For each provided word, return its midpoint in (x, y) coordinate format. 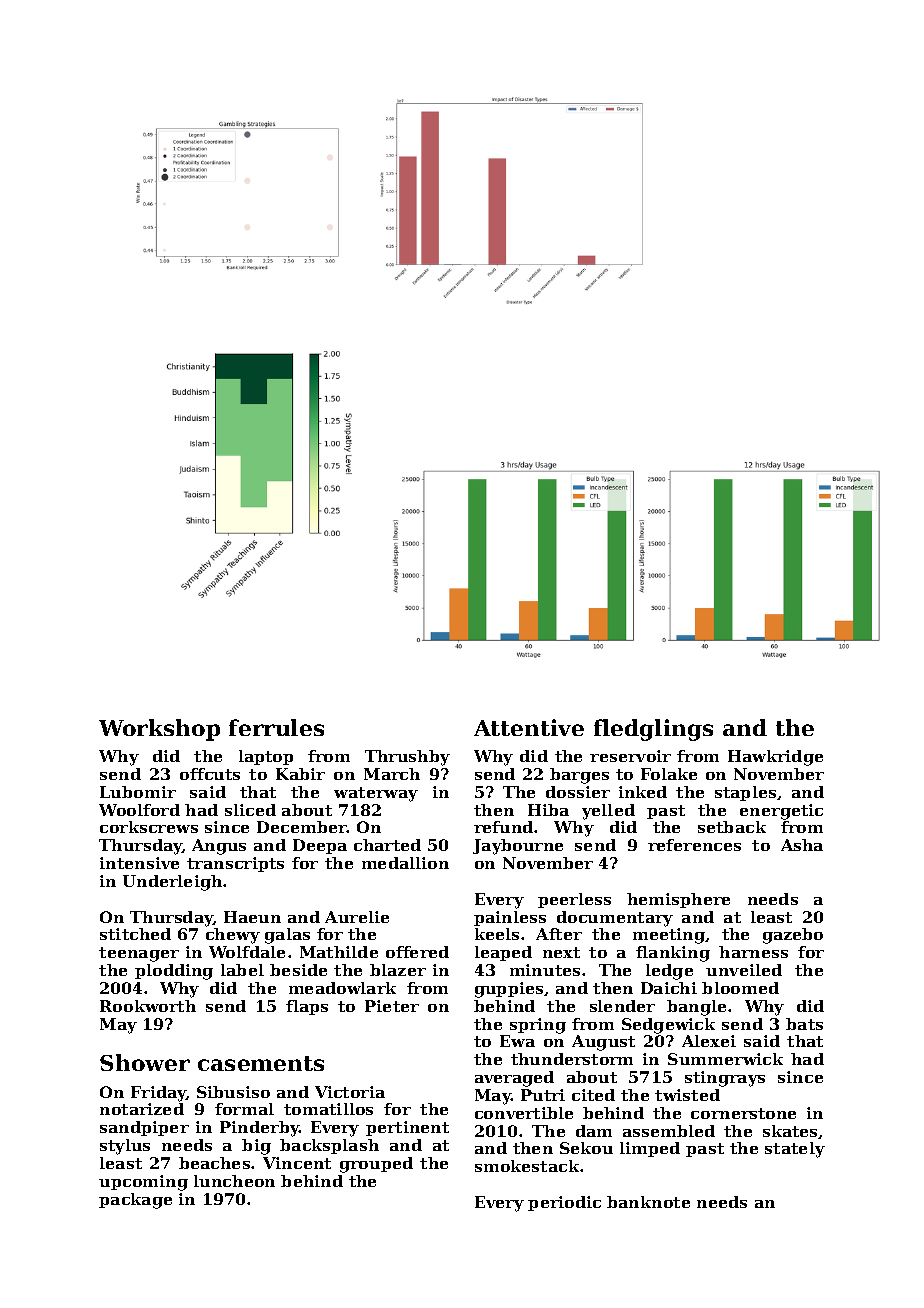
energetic (781, 812)
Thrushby (407, 758)
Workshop (159, 730)
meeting (669, 936)
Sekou (586, 1148)
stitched (135, 934)
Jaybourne (518, 847)
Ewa (517, 1041)
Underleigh (172, 883)
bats (804, 1024)
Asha (802, 845)
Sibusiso (233, 1092)
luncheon (234, 1181)
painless (510, 918)
